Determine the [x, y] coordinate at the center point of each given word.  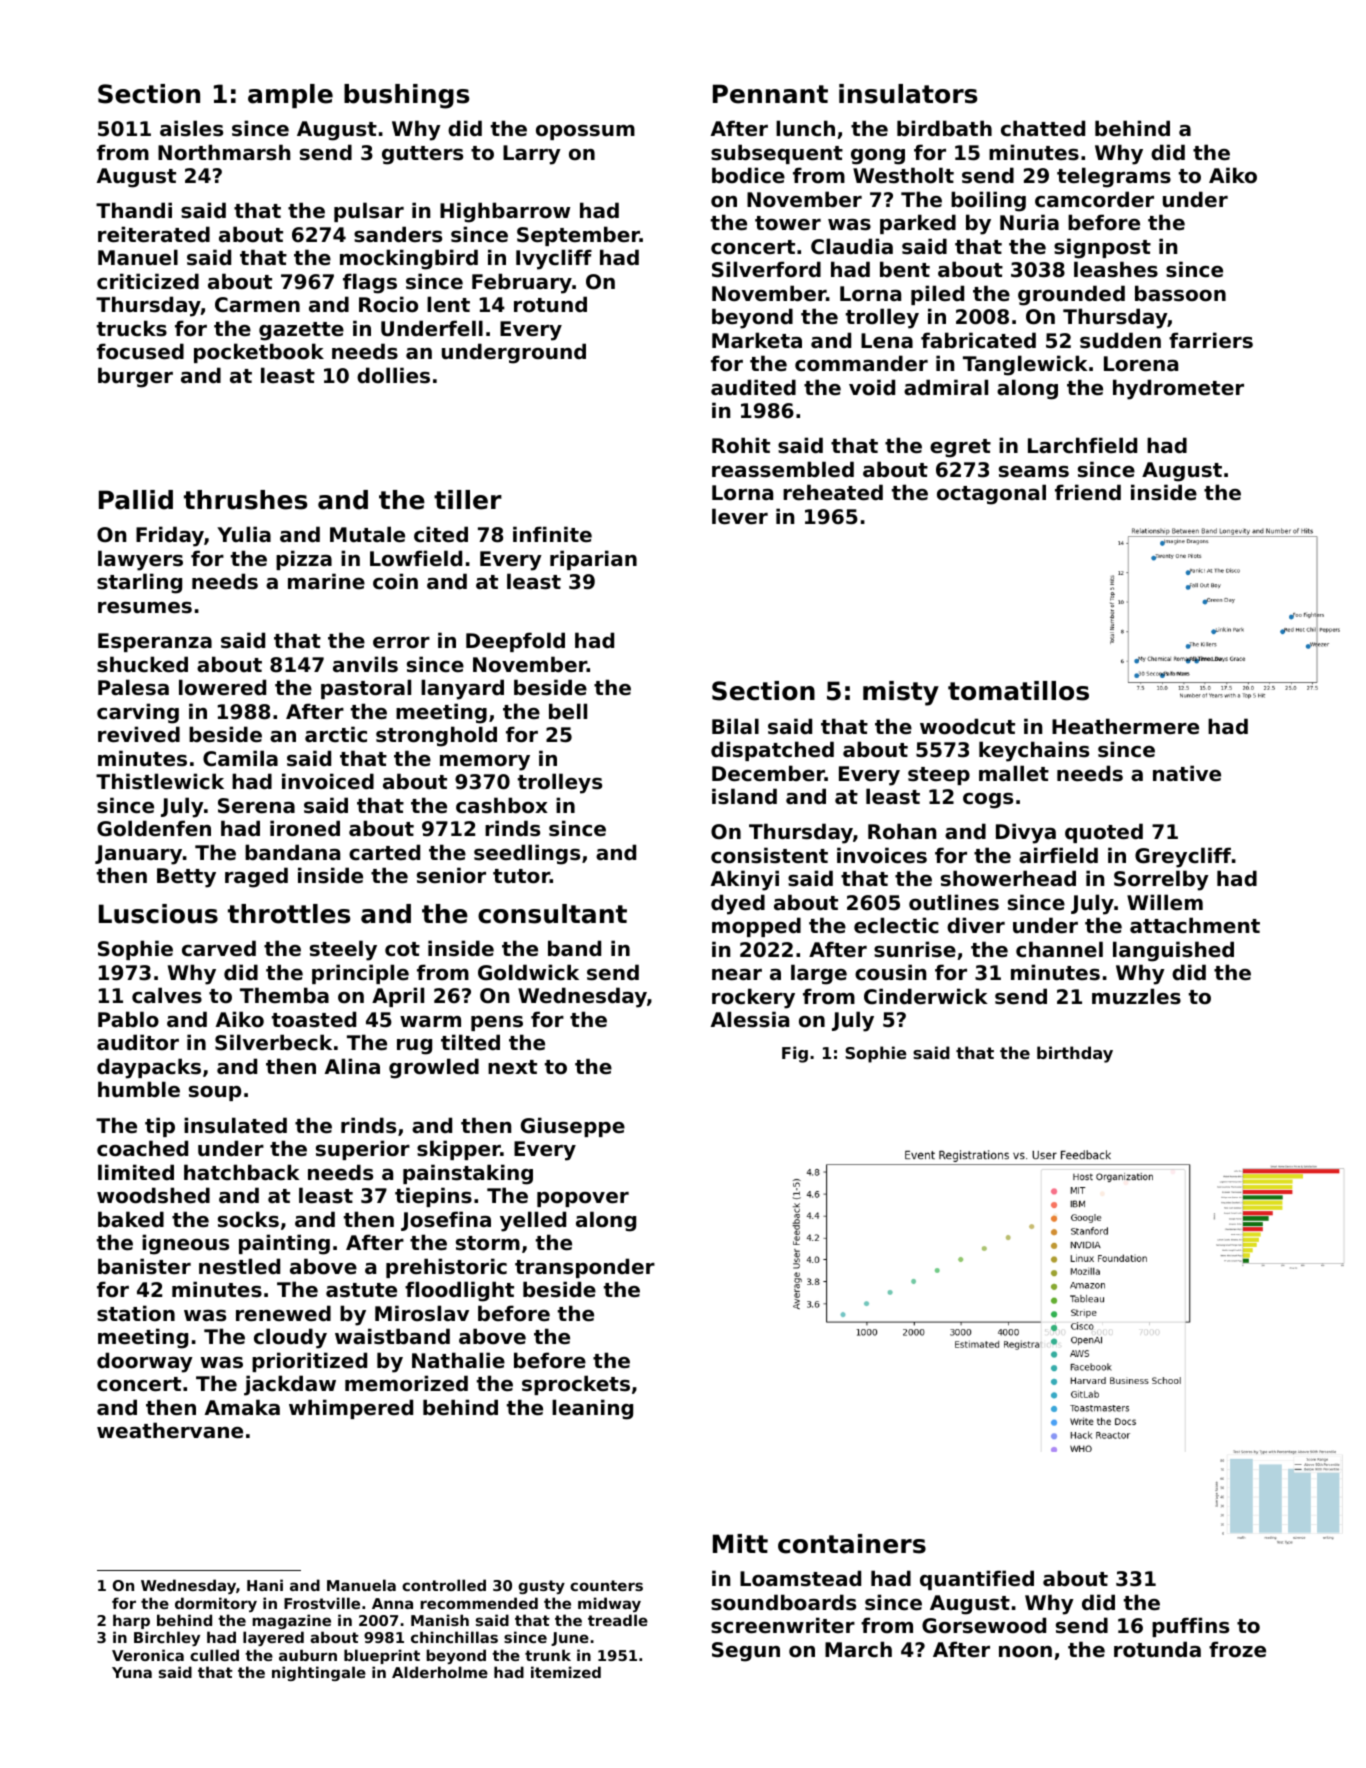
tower [788, 223]
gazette [301, 331]
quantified [977, 1580]
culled [214, 1655]
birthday [1075, 1054]
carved [219, 948]
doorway [145, 1362]
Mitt [740, 1543]
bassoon [1180, 293]
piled [937, 295]
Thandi [134, 210]
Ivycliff [554, 259]
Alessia [750, 1019]
